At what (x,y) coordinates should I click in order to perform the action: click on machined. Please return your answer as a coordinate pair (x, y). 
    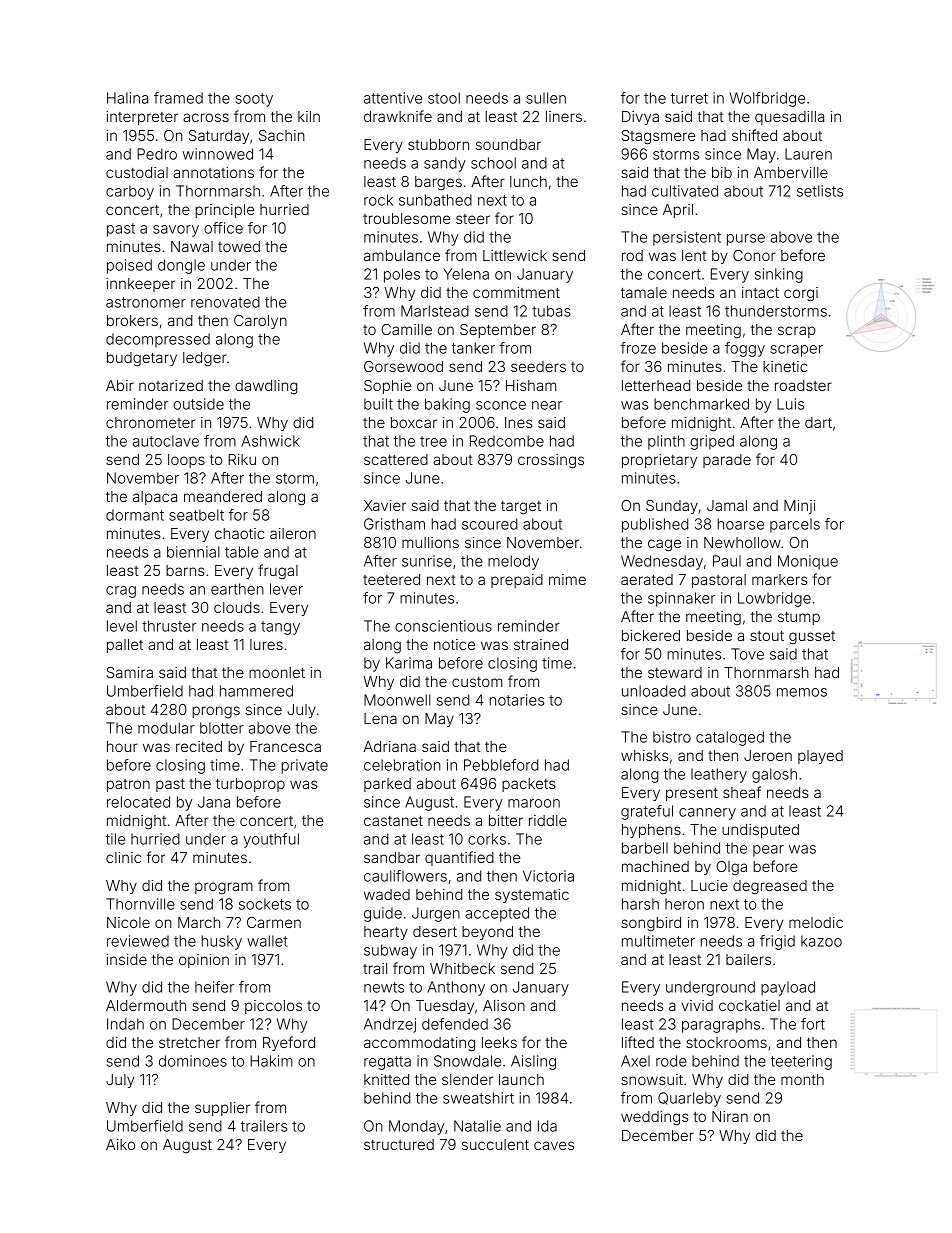
    Looking at the image, I should click on (655, 866).
